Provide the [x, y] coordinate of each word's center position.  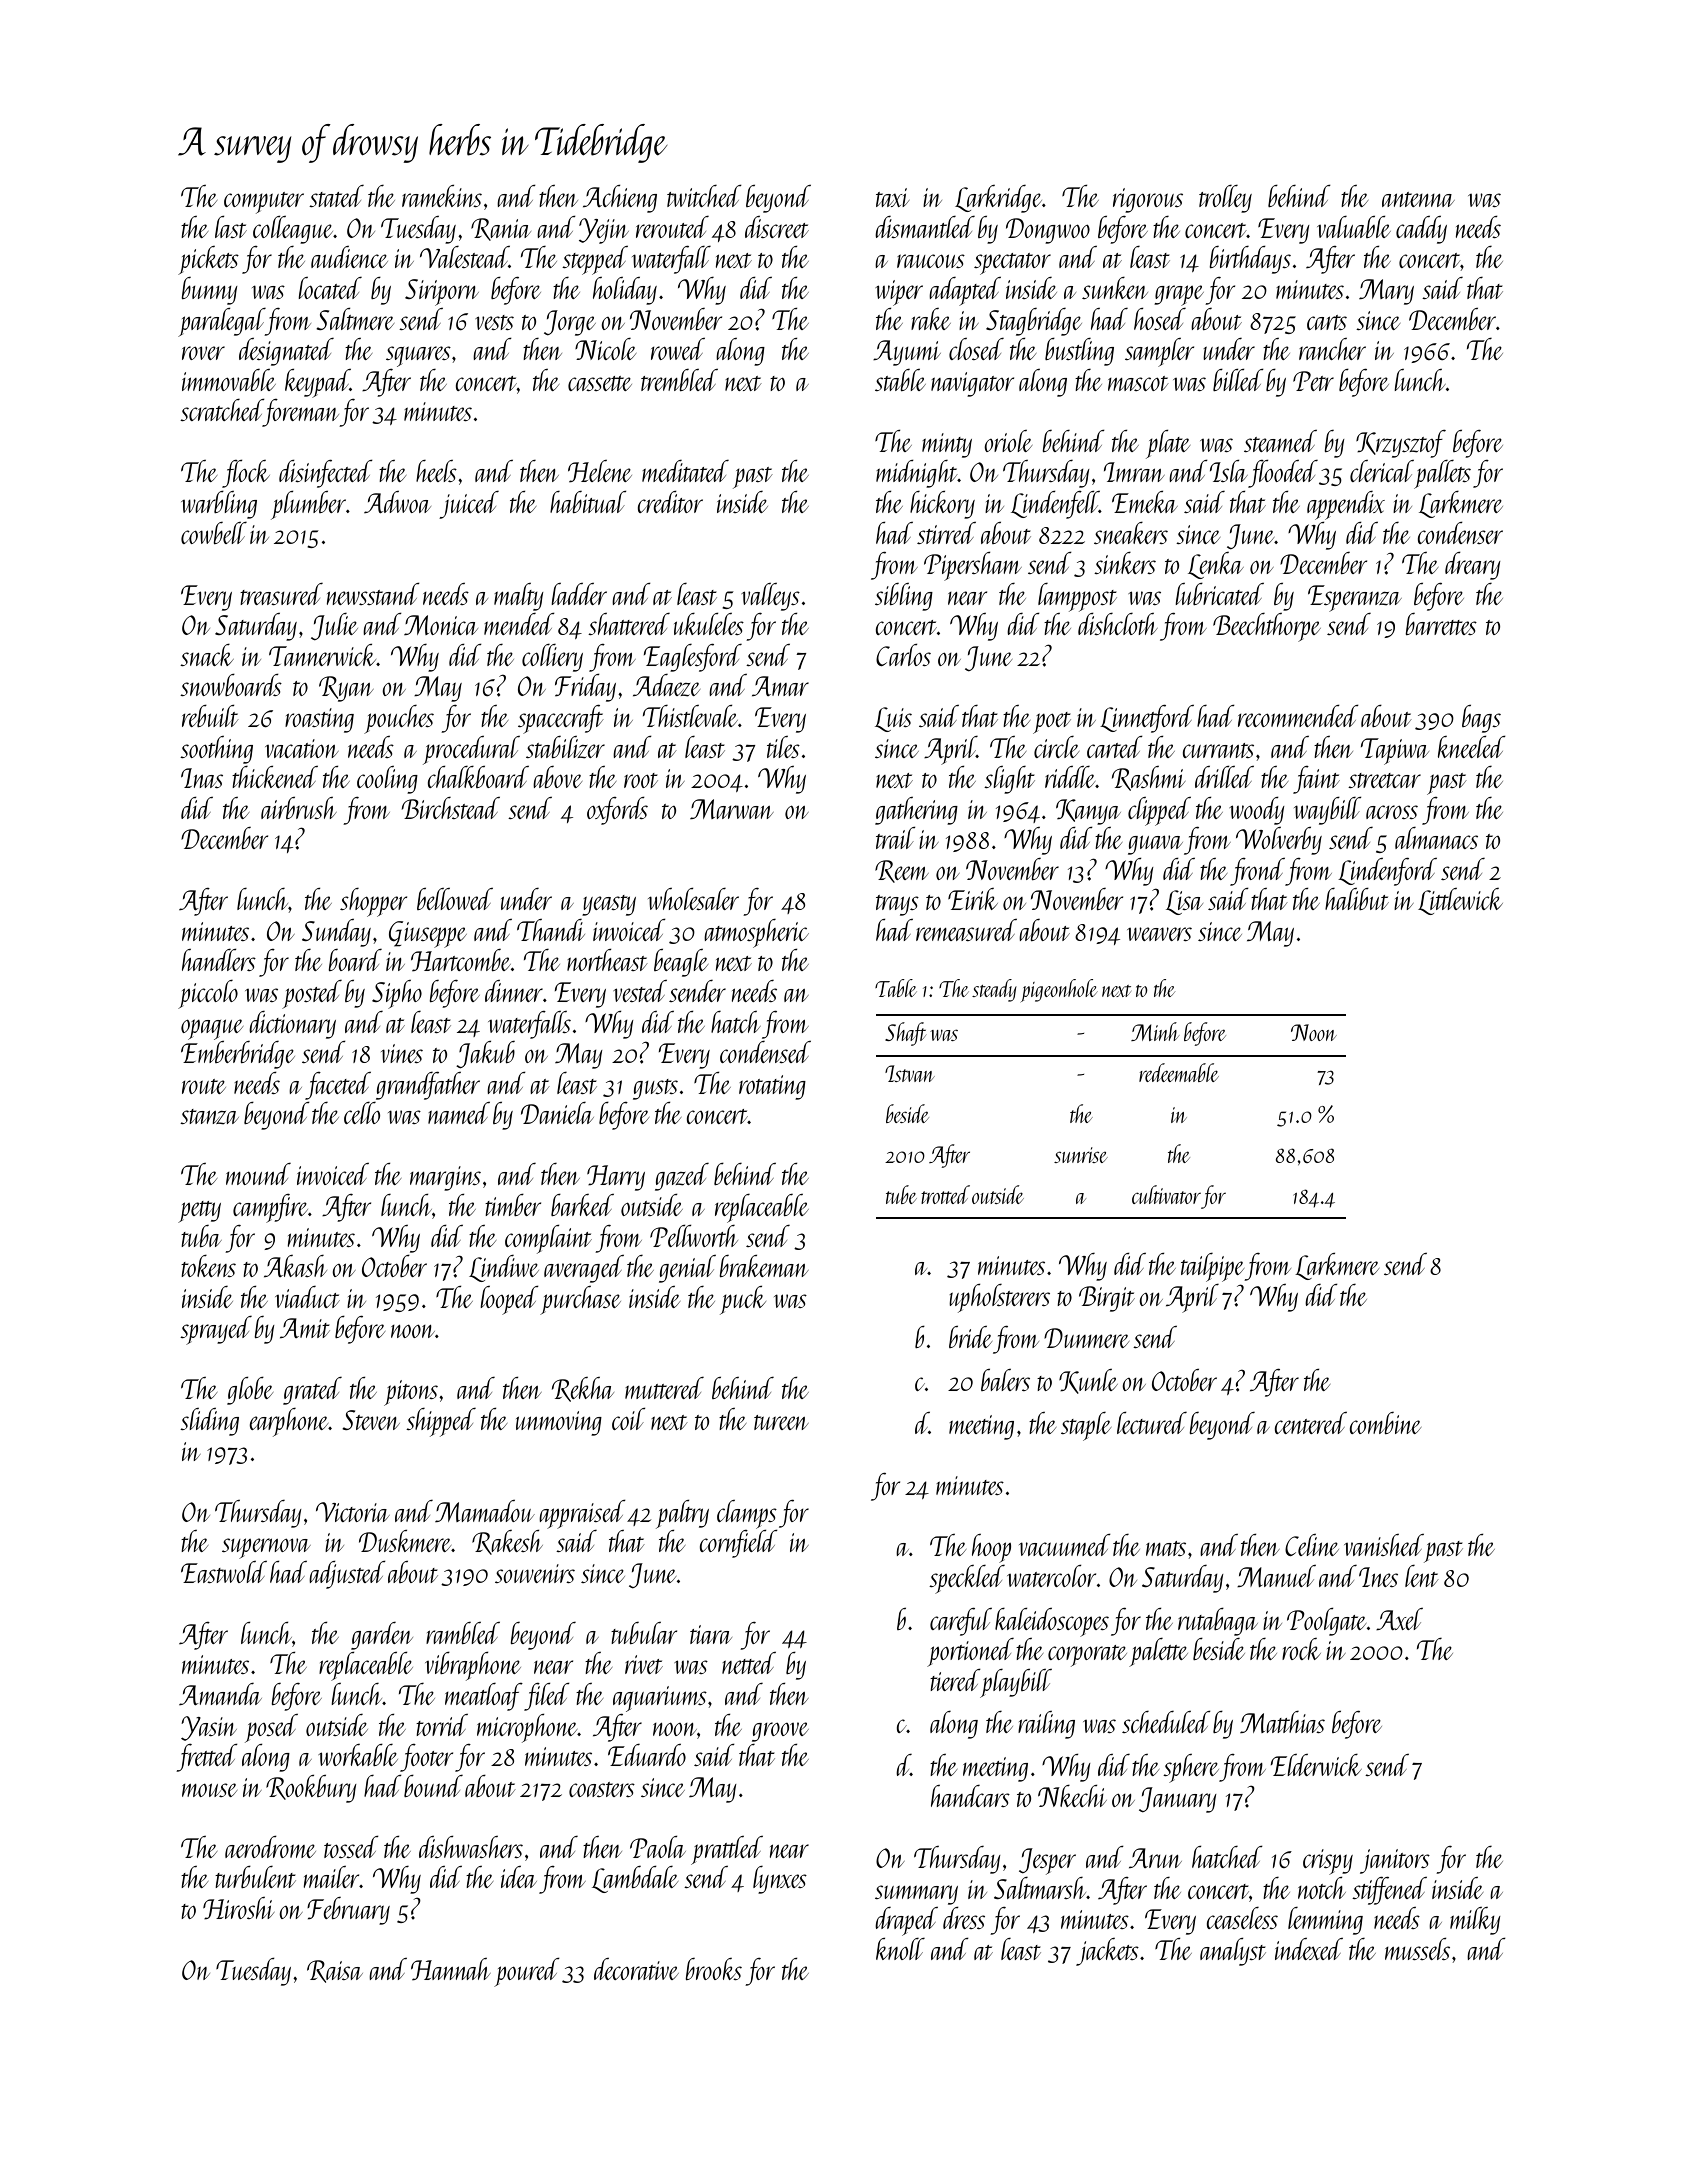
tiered [955, 1680]
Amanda [220, 1694]
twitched [704, 196]
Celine [1312, 1545]
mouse [209, 1790]
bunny [209, 291]
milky [1475, 1921]
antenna [1418, 199]
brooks [713, 1969]
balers [1005, 1380]
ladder [579, 594]
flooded [1283, 474]
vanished [1384, 1545]
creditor [670, 502]
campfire [270, 1208]
